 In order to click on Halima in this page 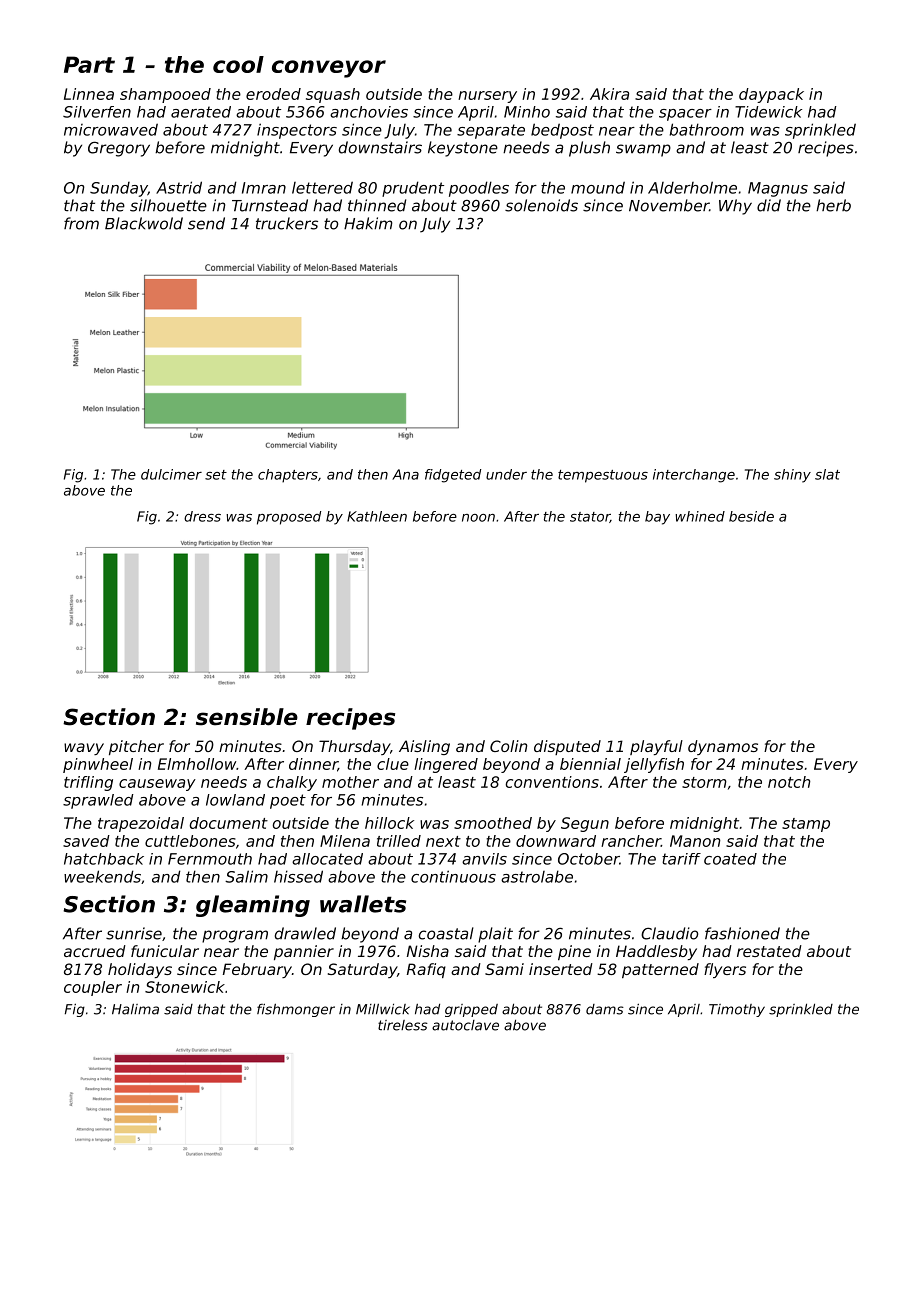, I will do `click(135, 1009)`.
